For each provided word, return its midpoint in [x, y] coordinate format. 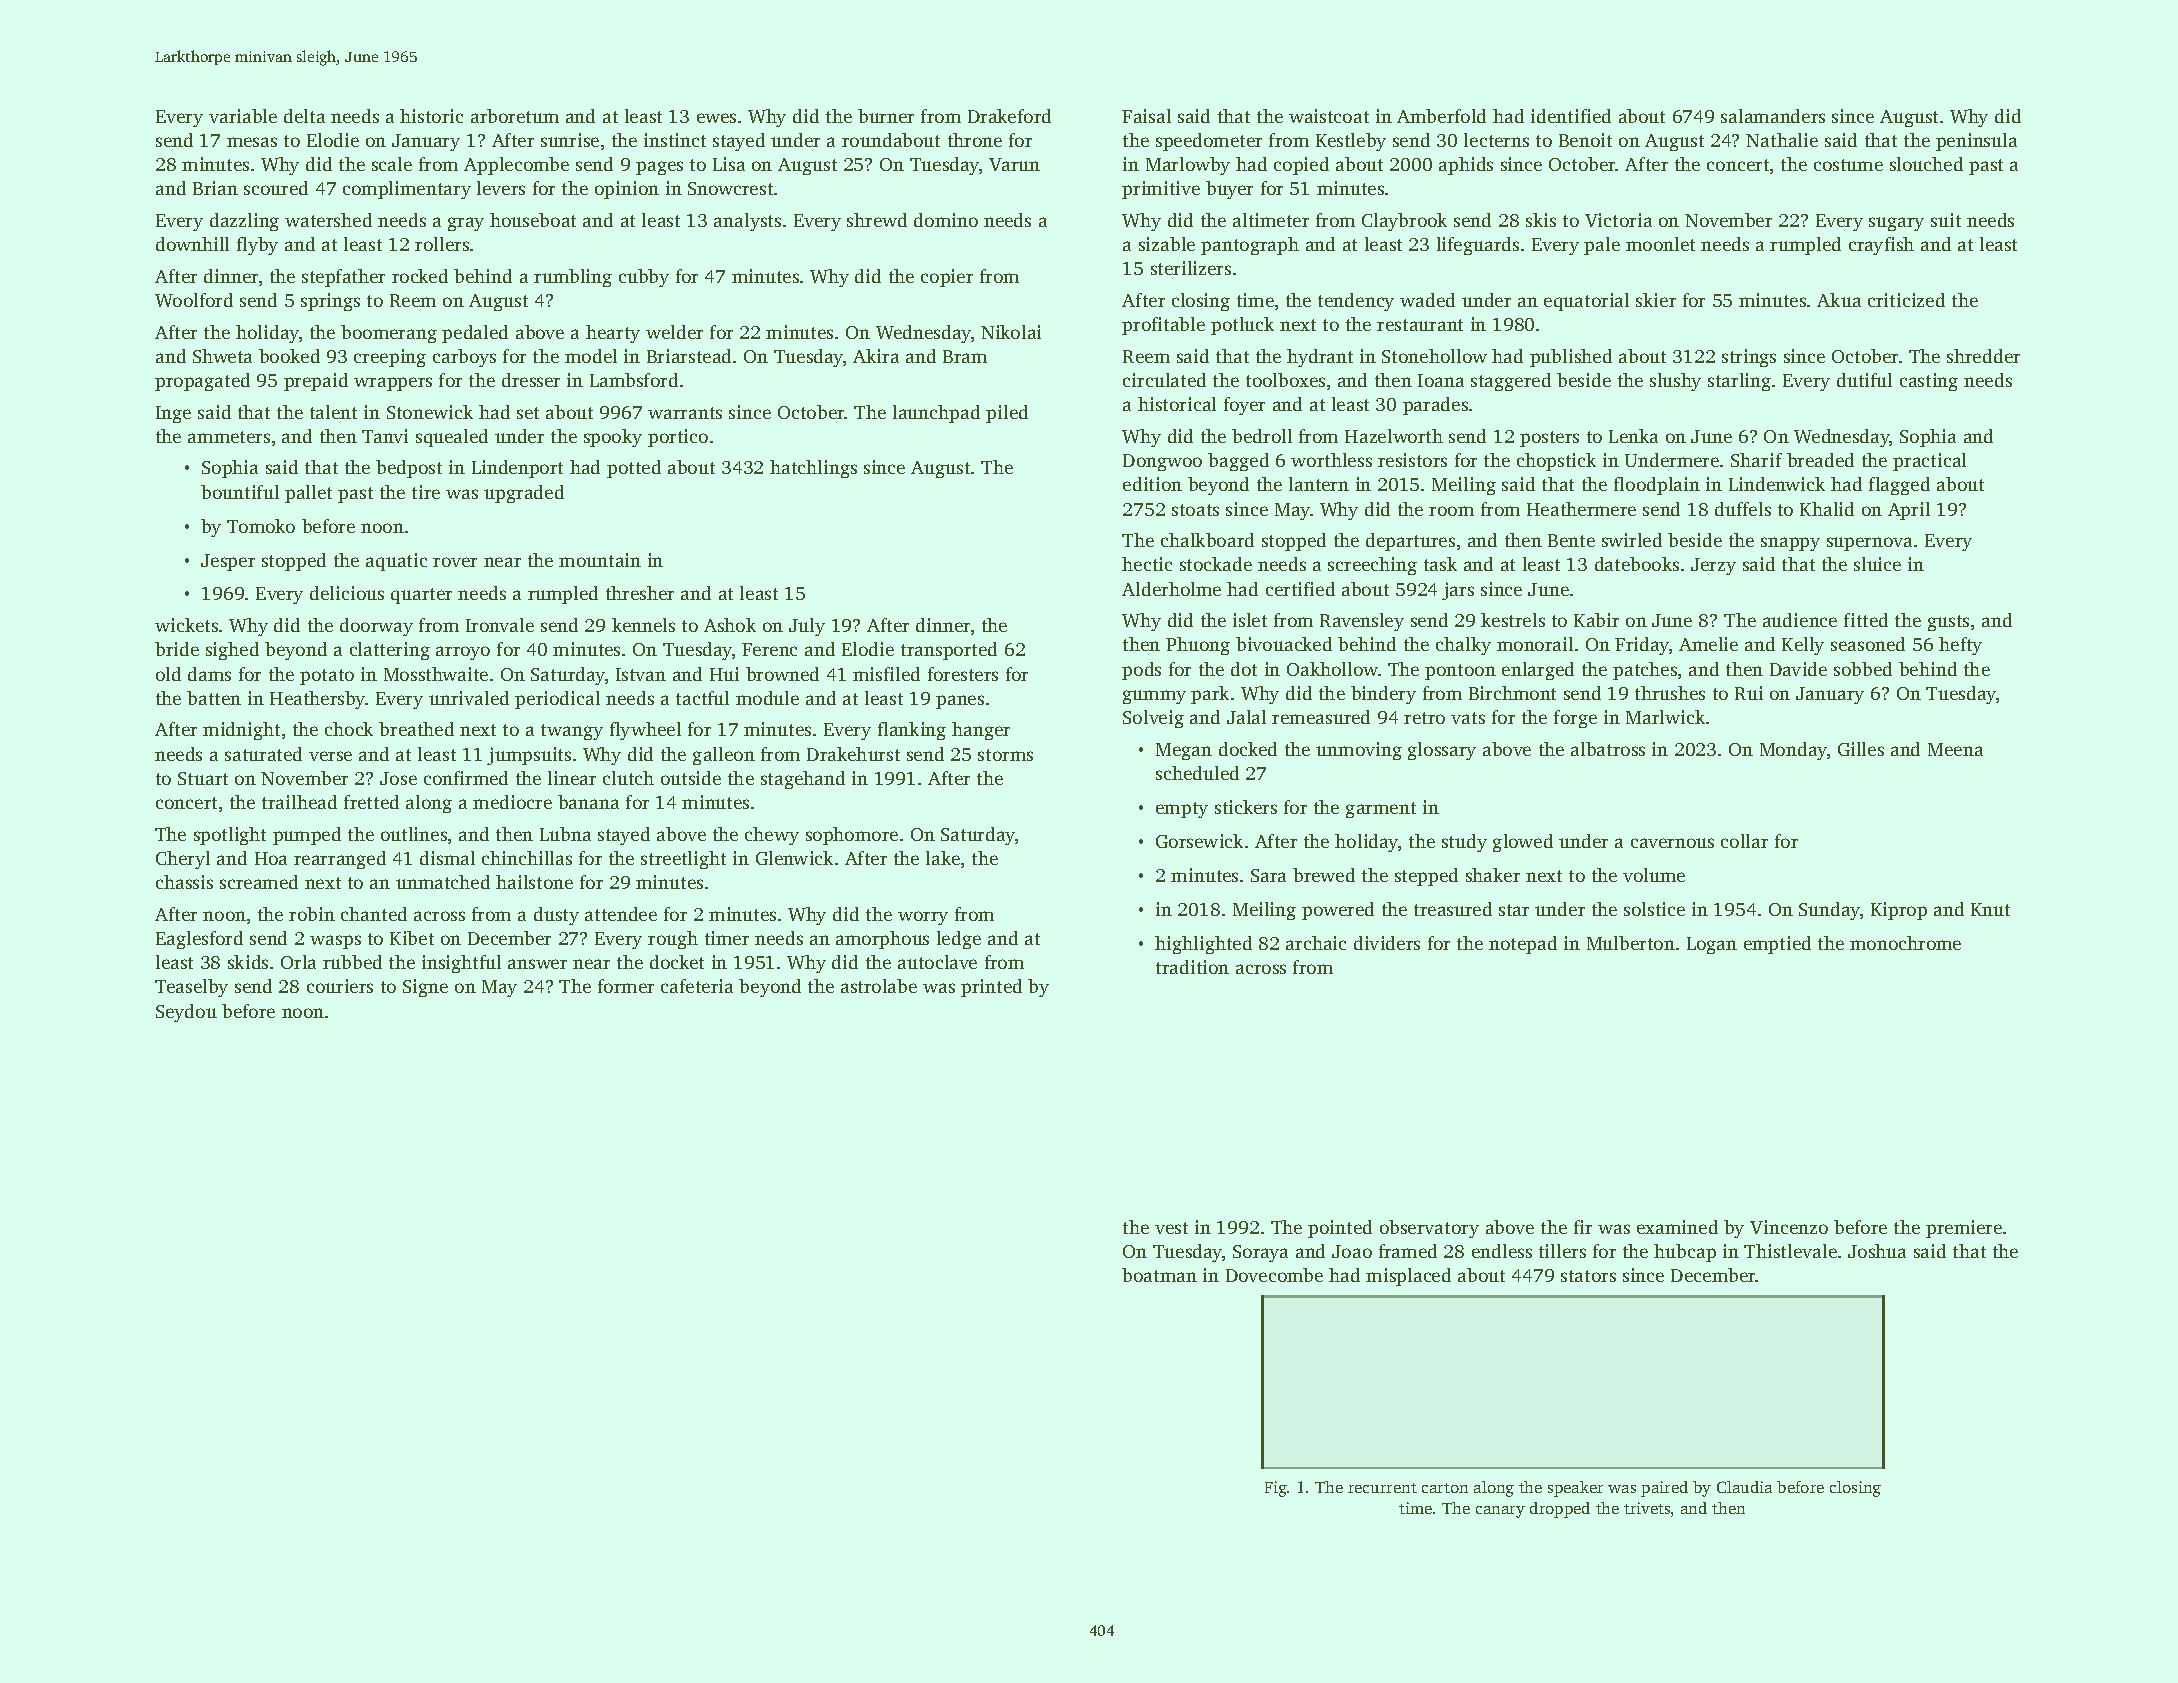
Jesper [228, 562]
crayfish [1881, 246]
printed [991, 988]
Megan [1184, 751]
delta [304, 116]
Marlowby [1188, 166]
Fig [1276, 1489]
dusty [556, 916]
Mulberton [1631, 943]
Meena [1955, 749]
